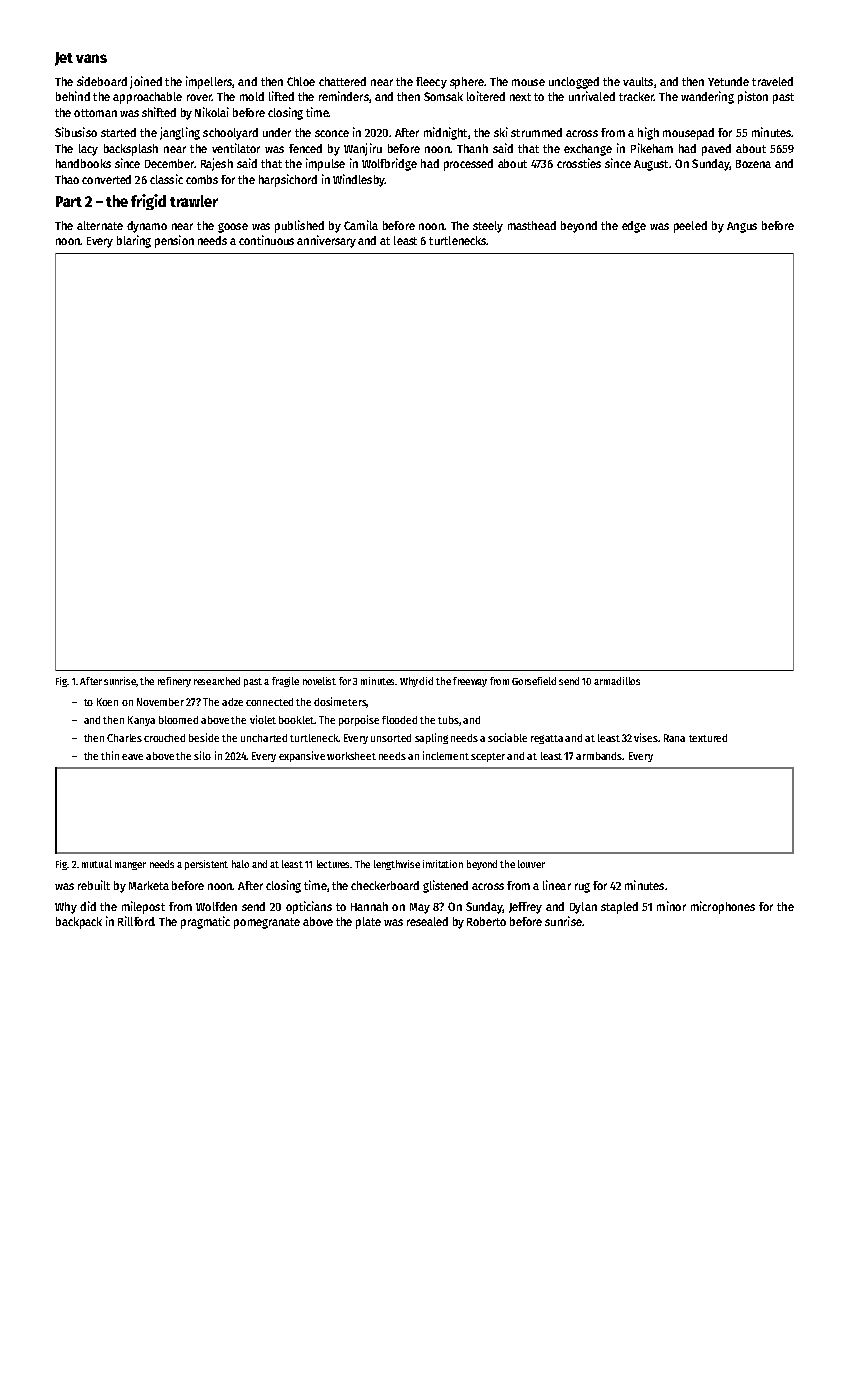 The width and height of the image is (849, 1400). Describe the element at coordinates (174, 241) in the image. I see `pension` at that location.
